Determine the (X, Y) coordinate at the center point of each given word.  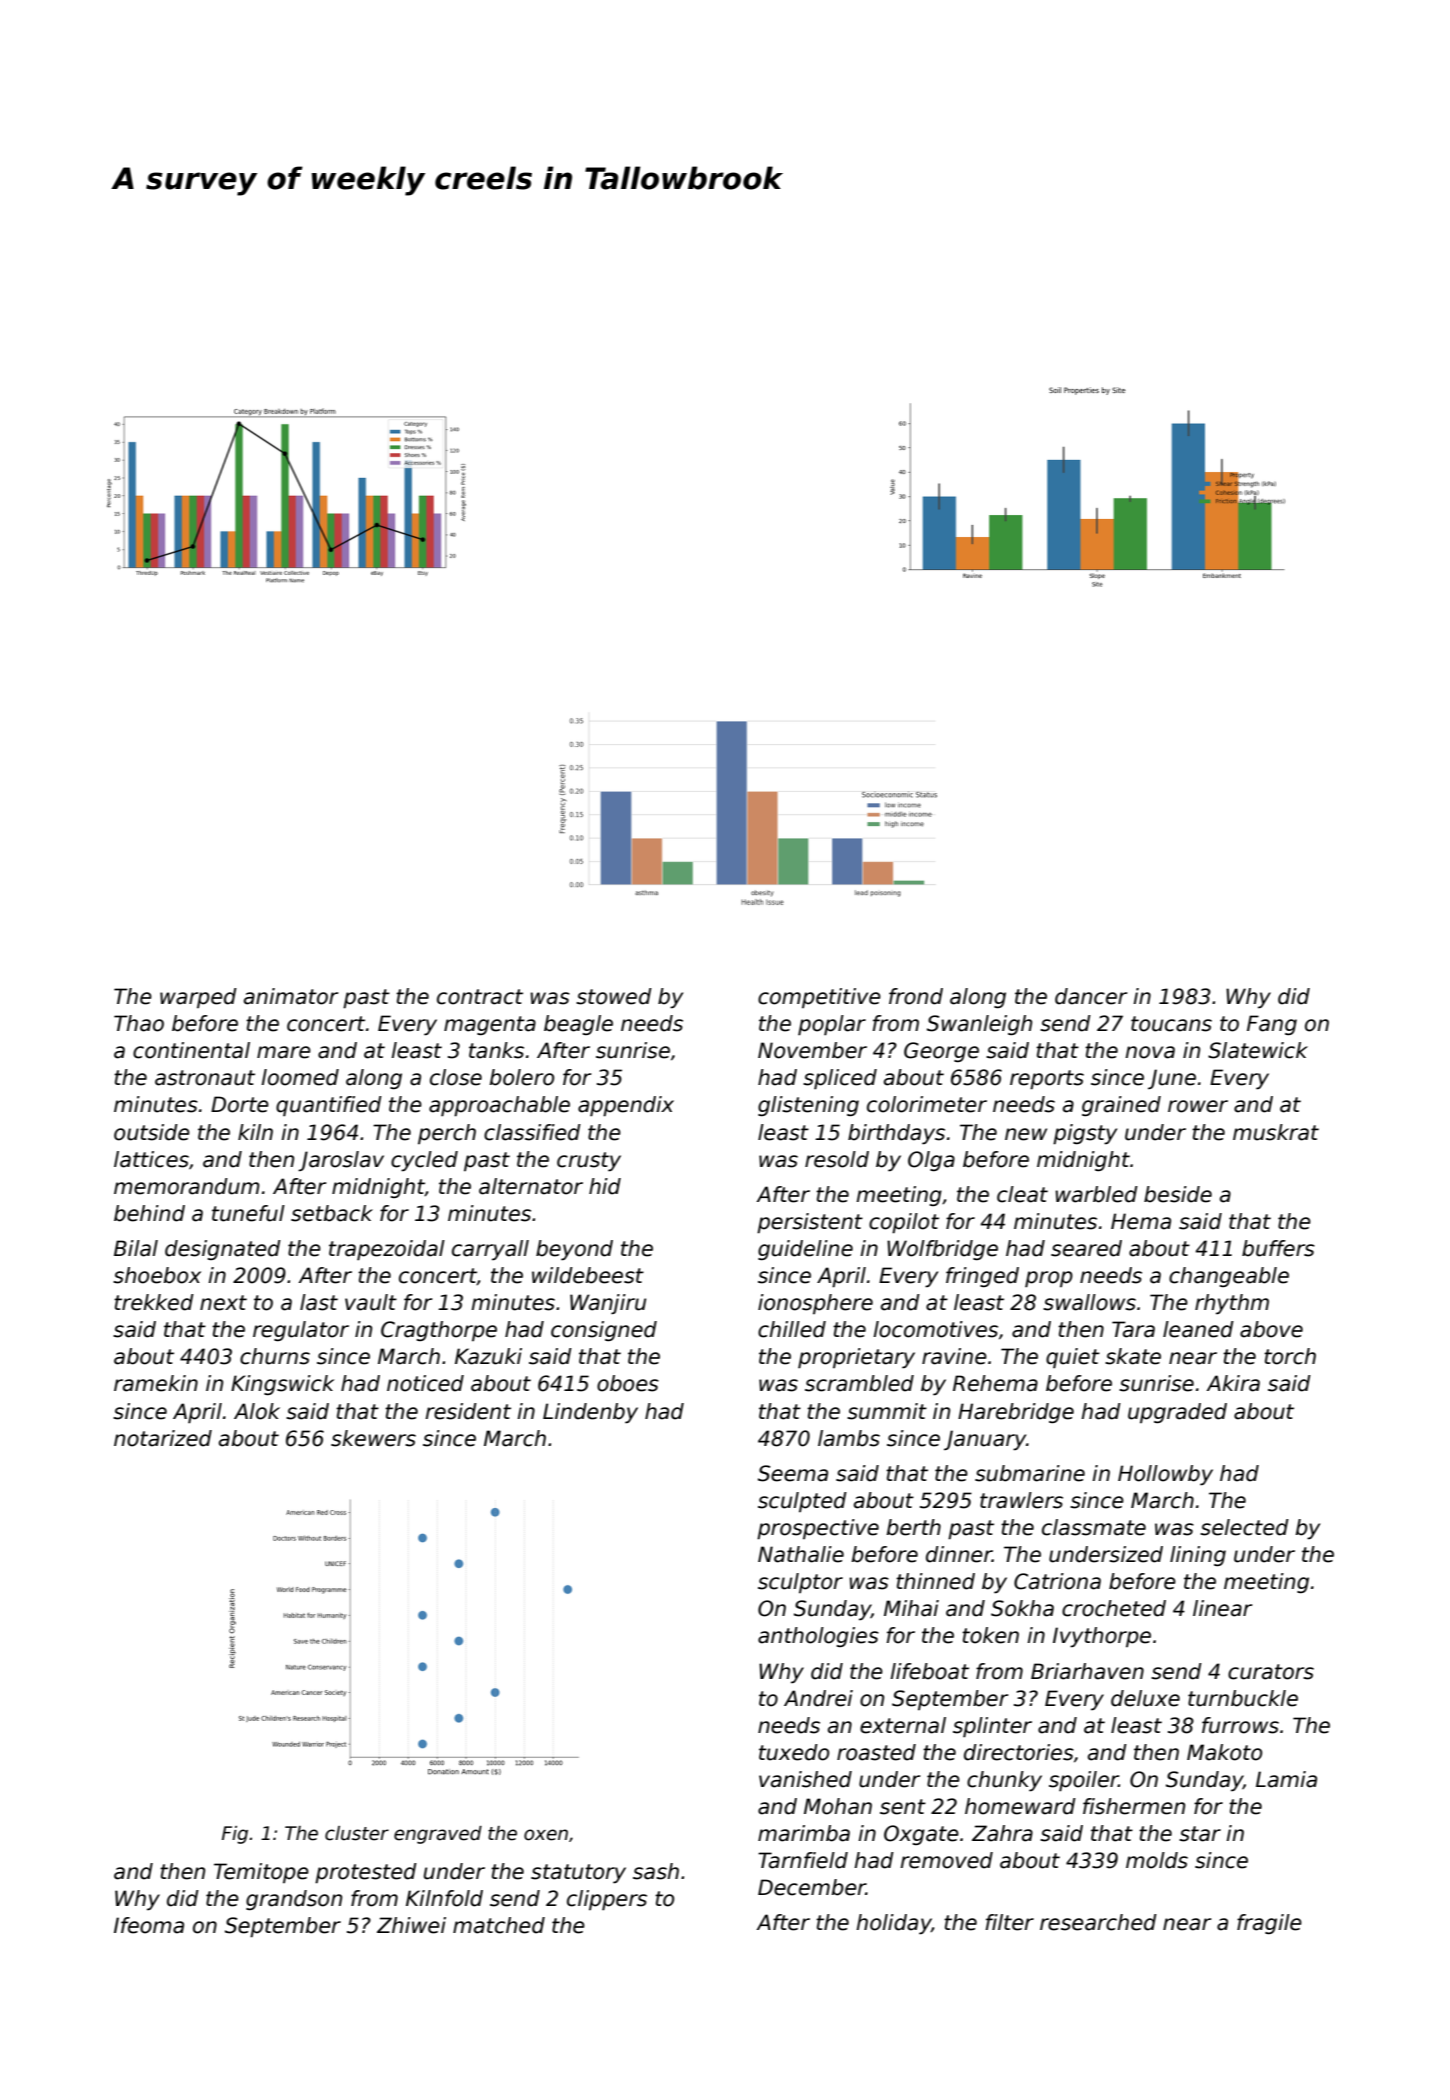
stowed (614, 996)
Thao (139, 1023)
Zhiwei (411, 1925)
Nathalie (801, 1554)
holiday (893, 1924)
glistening (808, 1106)
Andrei (818, 1698)
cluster (357, 1833)
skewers (373, 1438)
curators (1271, 1672)
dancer (1091, 996)
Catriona (1057, 1581)
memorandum (187, 1186)
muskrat (1276, 1132)
